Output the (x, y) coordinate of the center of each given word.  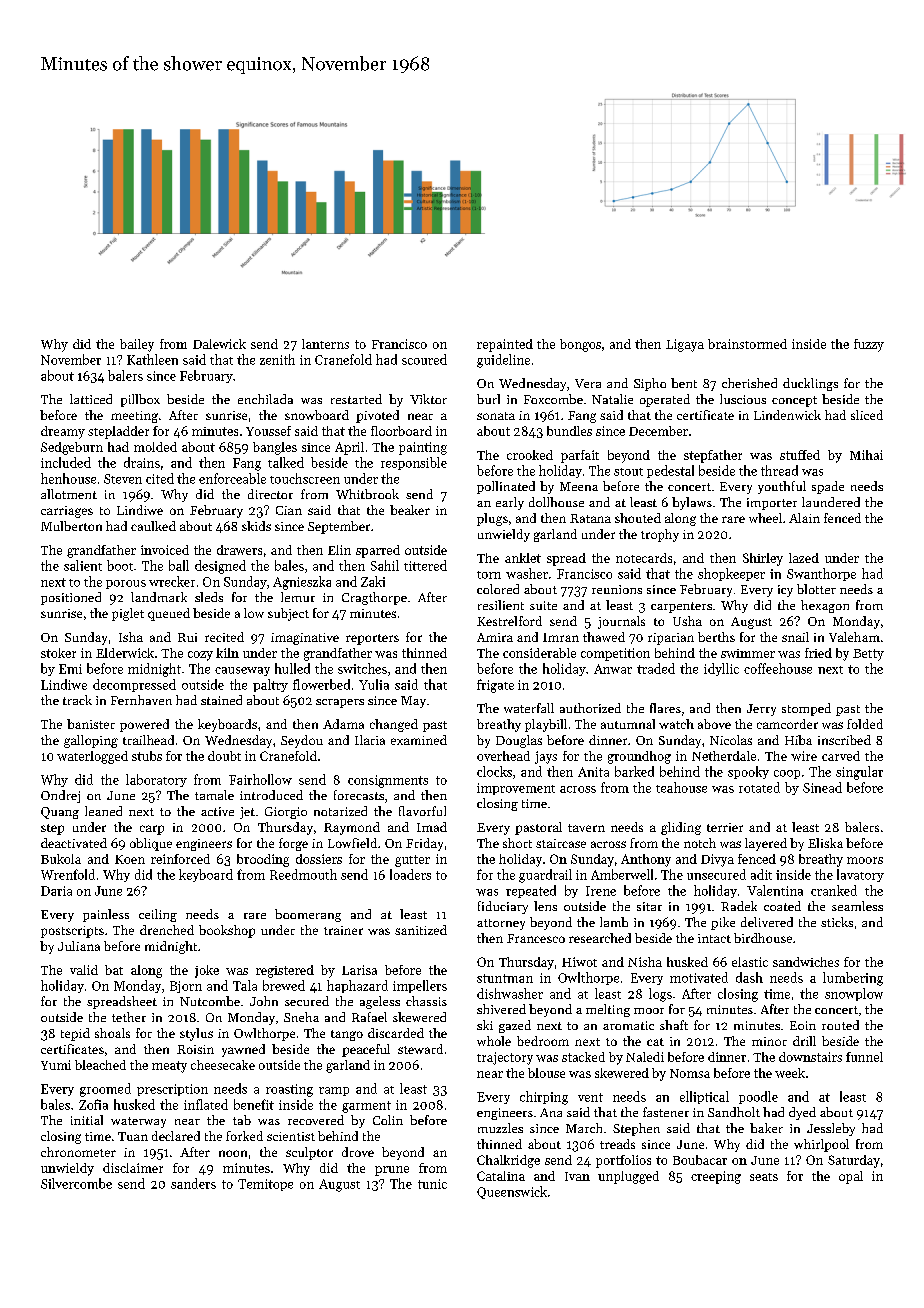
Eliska (825, 843)
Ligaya (685, 345)
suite (543, 605)
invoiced (165, 550)
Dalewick (219, 344)
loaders (410, 874)
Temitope (265, 1185)
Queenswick (512, 1192)
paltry (270, 685)
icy (785, 591)
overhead (503, 756)
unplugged (628, 1177)
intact (714, 938)
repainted (505, 345)
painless (106, 915)
